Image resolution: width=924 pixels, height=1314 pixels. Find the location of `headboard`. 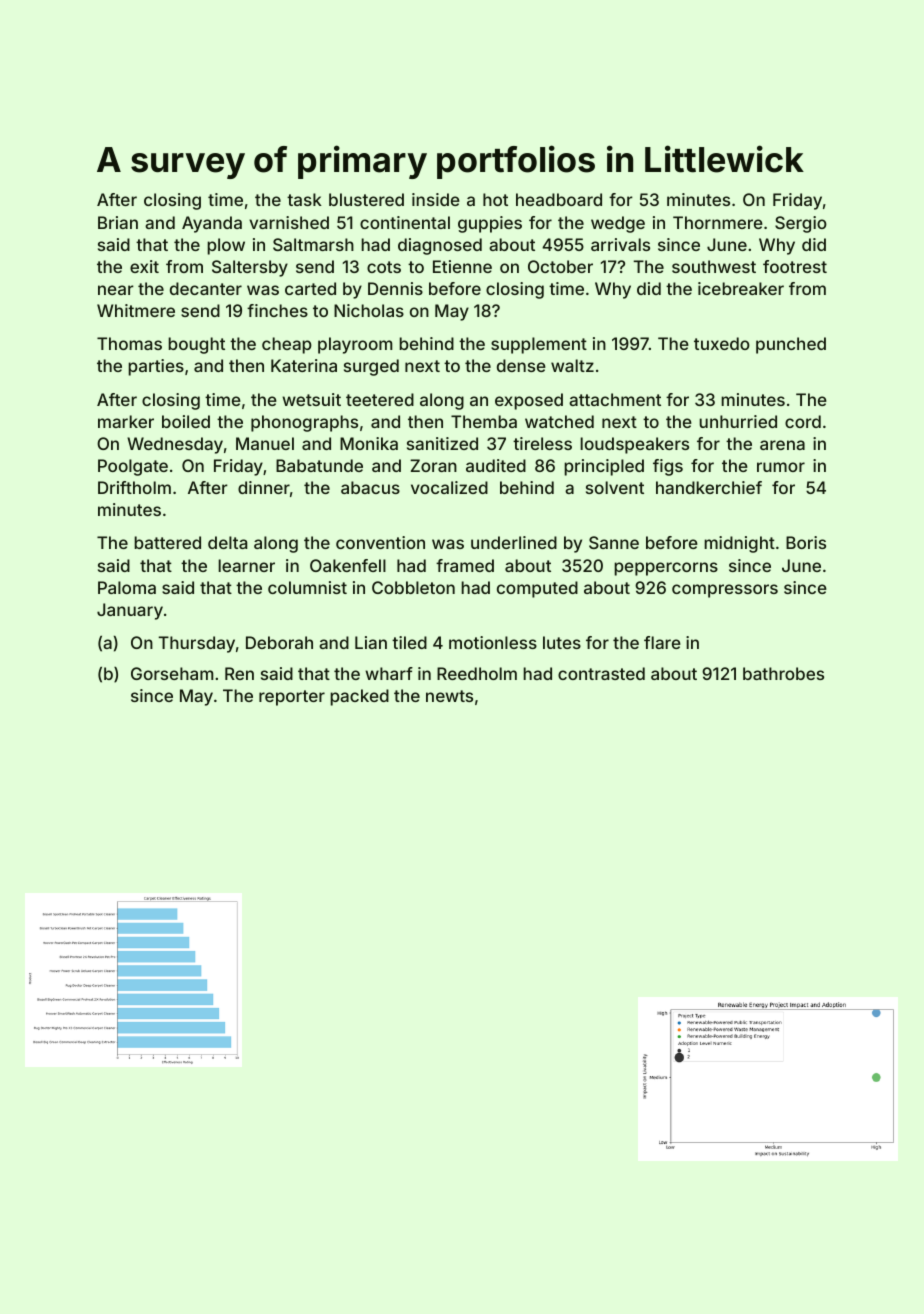

headboard is located at coordinates (559, 199).
